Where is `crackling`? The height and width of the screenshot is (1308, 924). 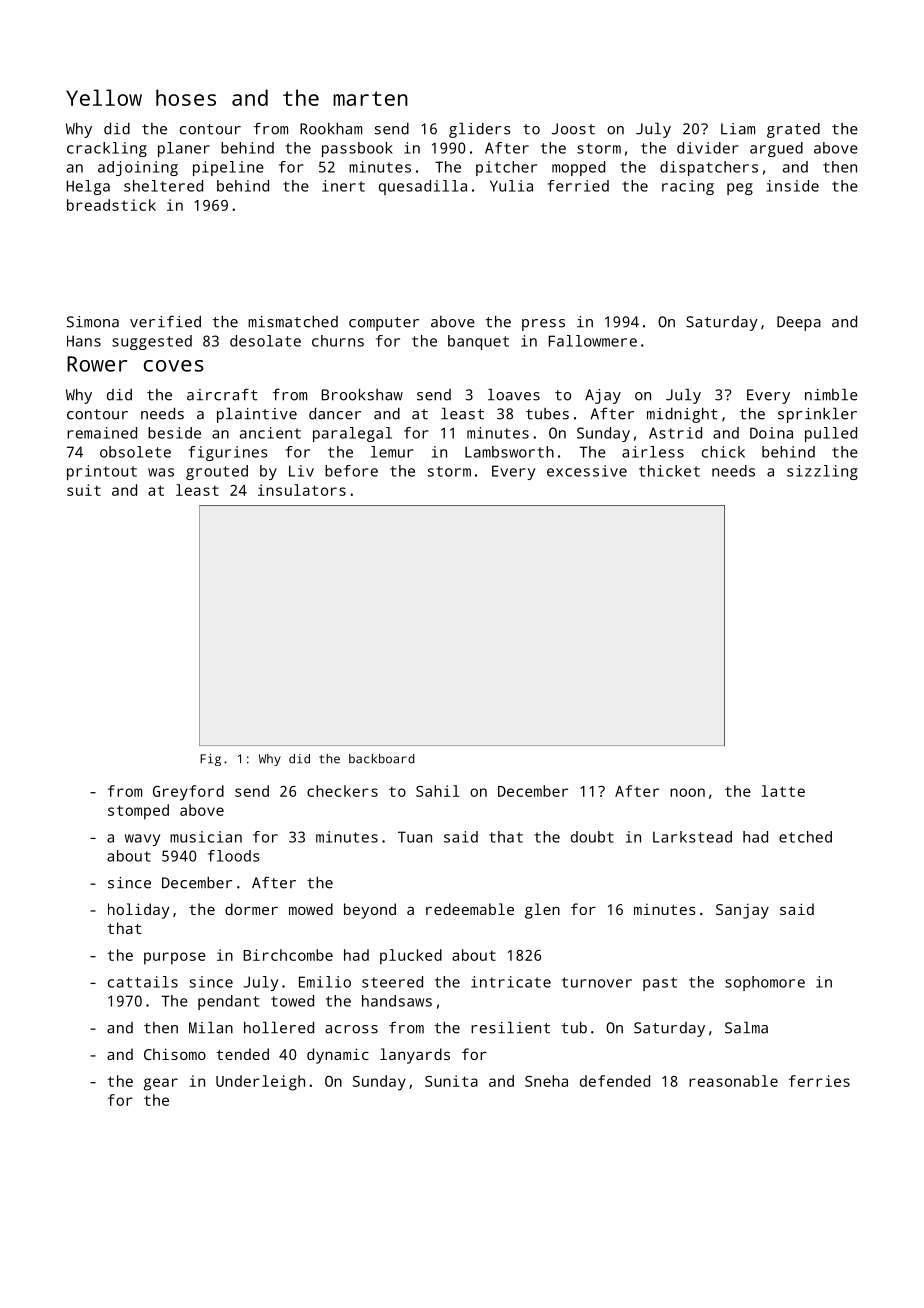
crackling is located at coordinates (107, 149).
